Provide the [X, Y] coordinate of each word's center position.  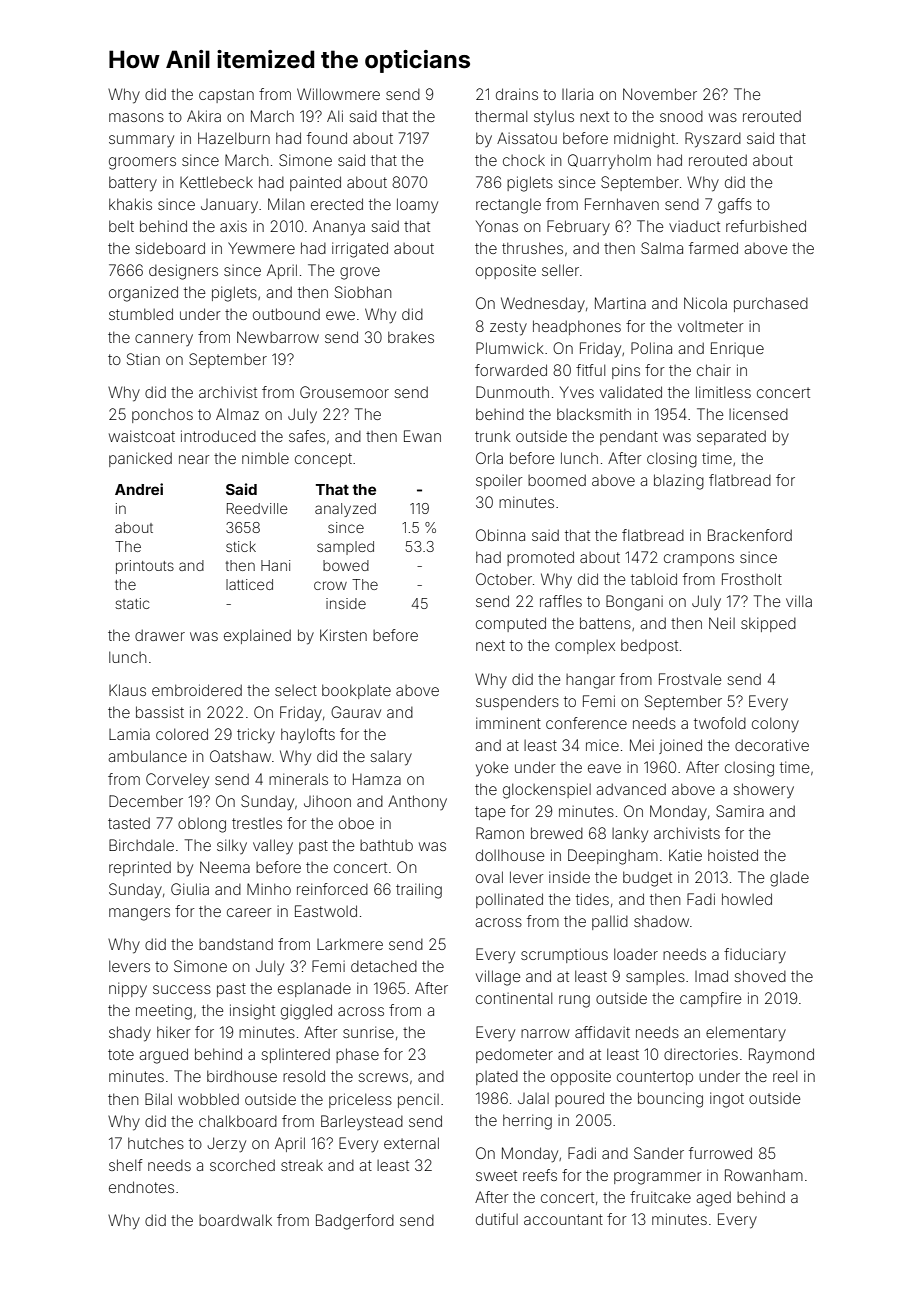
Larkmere [350, 944]
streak [302, 1165]
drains [517, 94]
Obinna [500, 535]
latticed [249, 584]
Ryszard [713, 140]
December [146, 801]
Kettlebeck [216, 182]
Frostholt [752, 579]
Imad [711, 976]
